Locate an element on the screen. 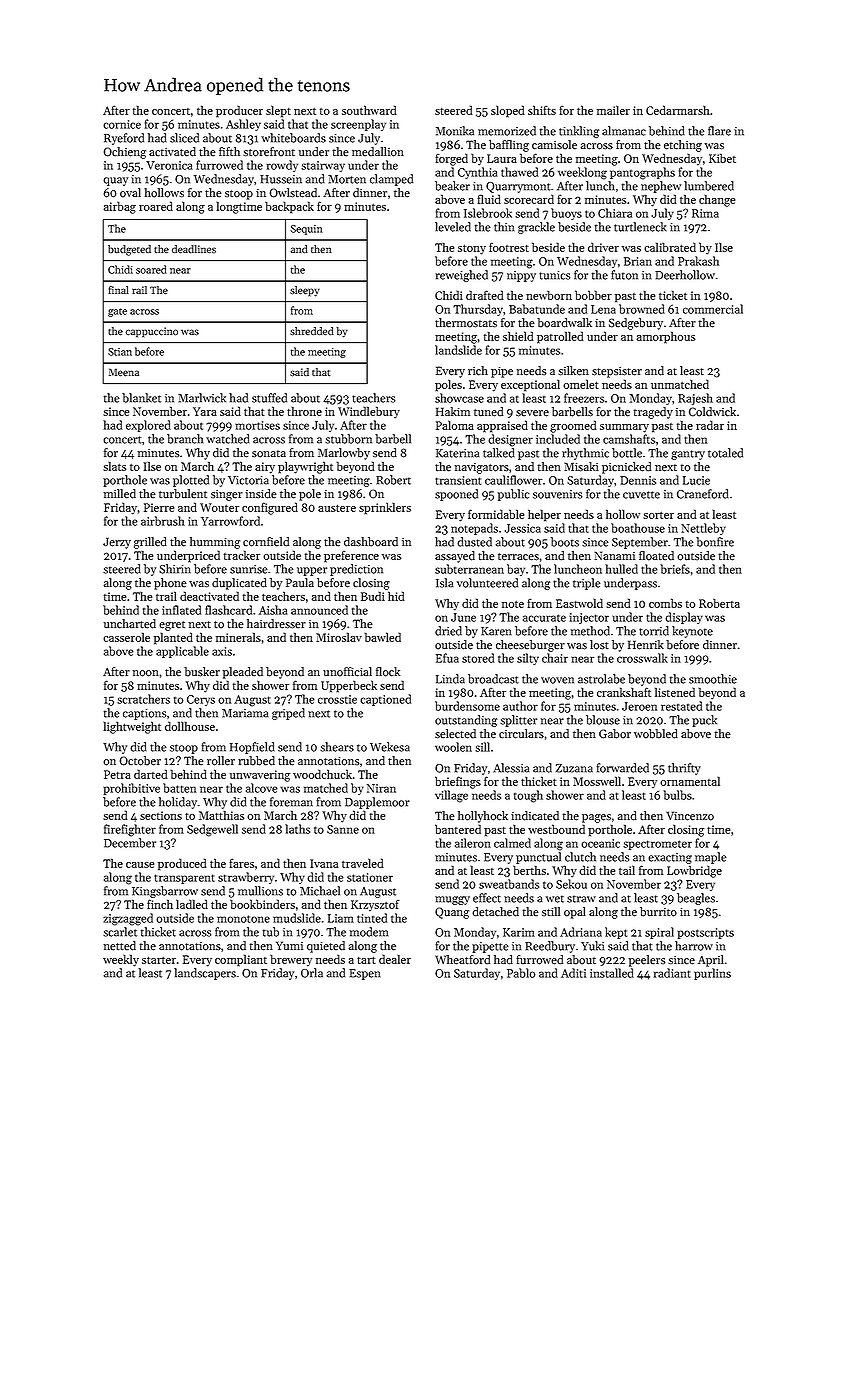 The image size is (849, 1400). totaled is located at coordinates (725, 453).
